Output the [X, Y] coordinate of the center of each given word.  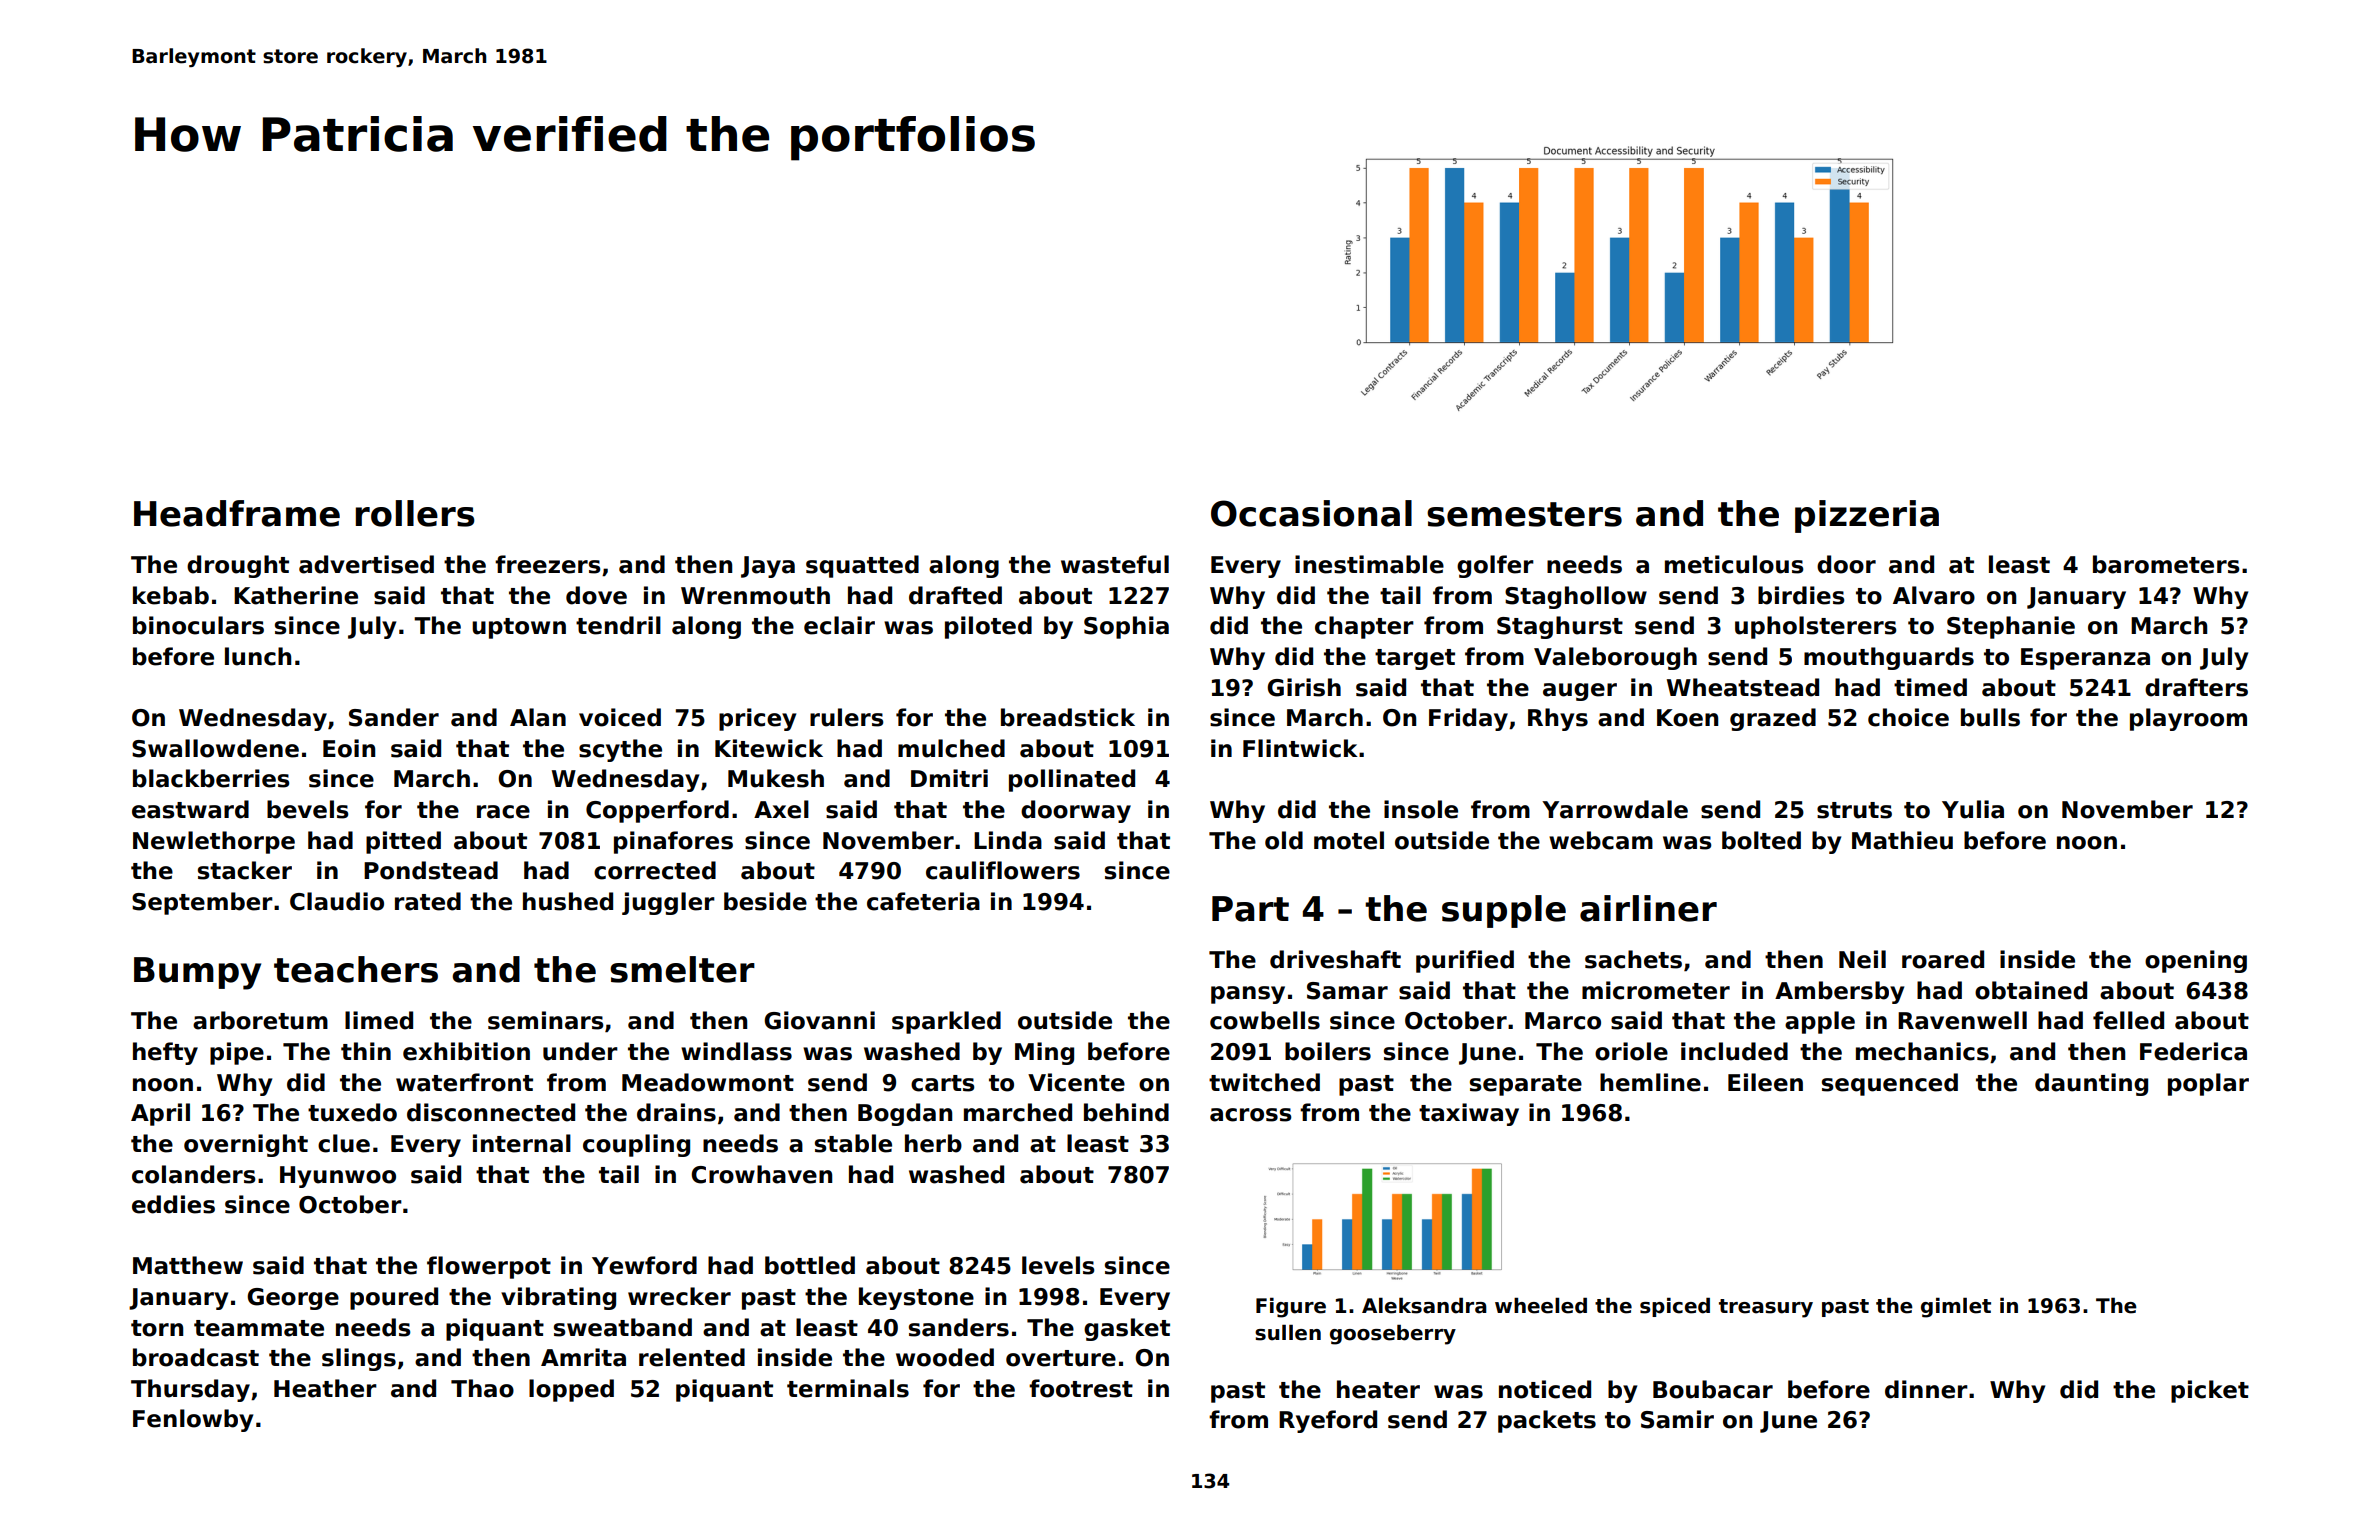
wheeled [1541, 1305]
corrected [655, 870]
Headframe [237, 513]
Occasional [1311, 513]
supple [1504, 911]
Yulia [1973, 809]
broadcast [196, 1357]
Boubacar [1713, 1389]
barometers [2166, 564]
